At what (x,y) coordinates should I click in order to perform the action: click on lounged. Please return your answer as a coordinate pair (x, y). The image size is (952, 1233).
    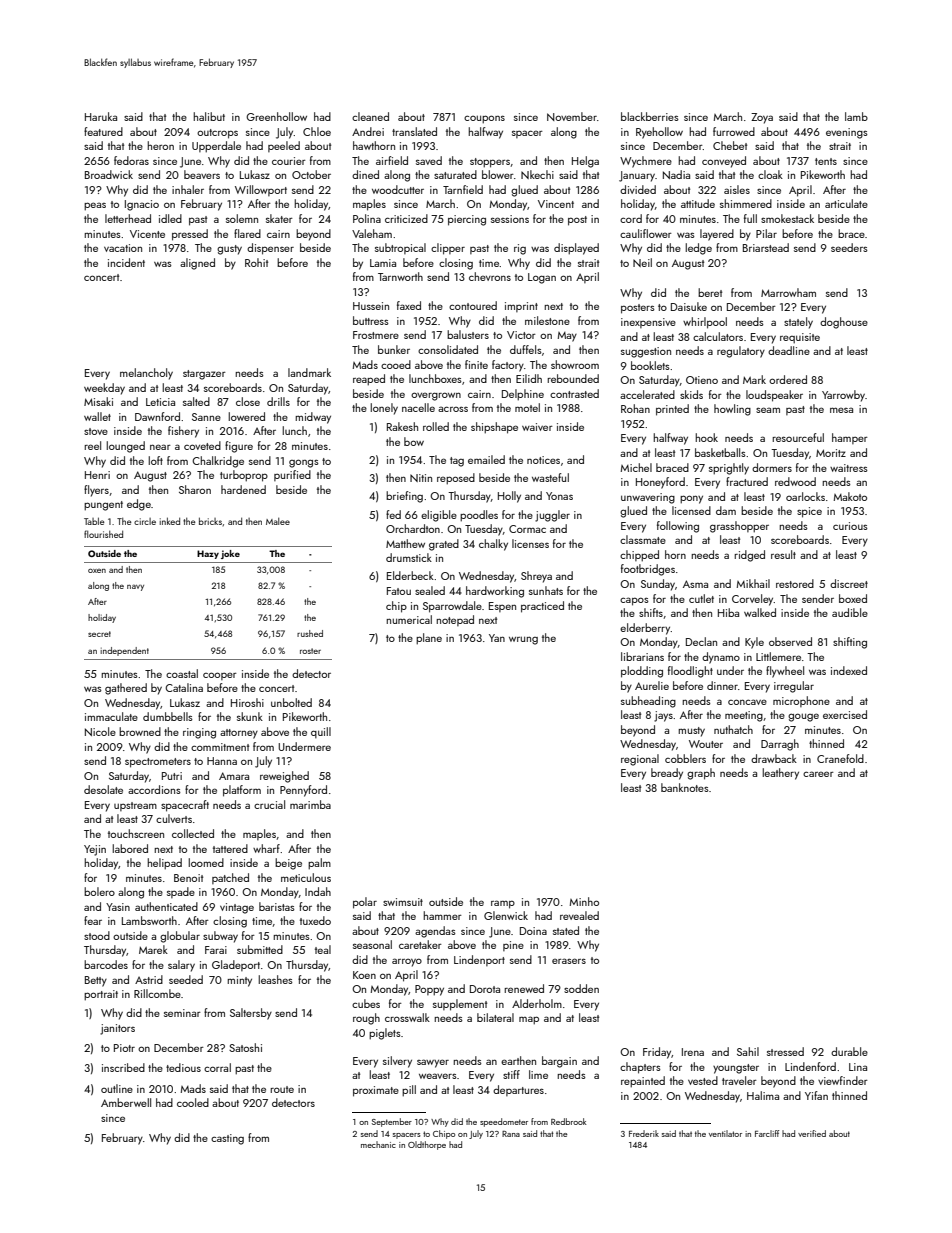
    Looking at the image, I should click on (125, 447).
